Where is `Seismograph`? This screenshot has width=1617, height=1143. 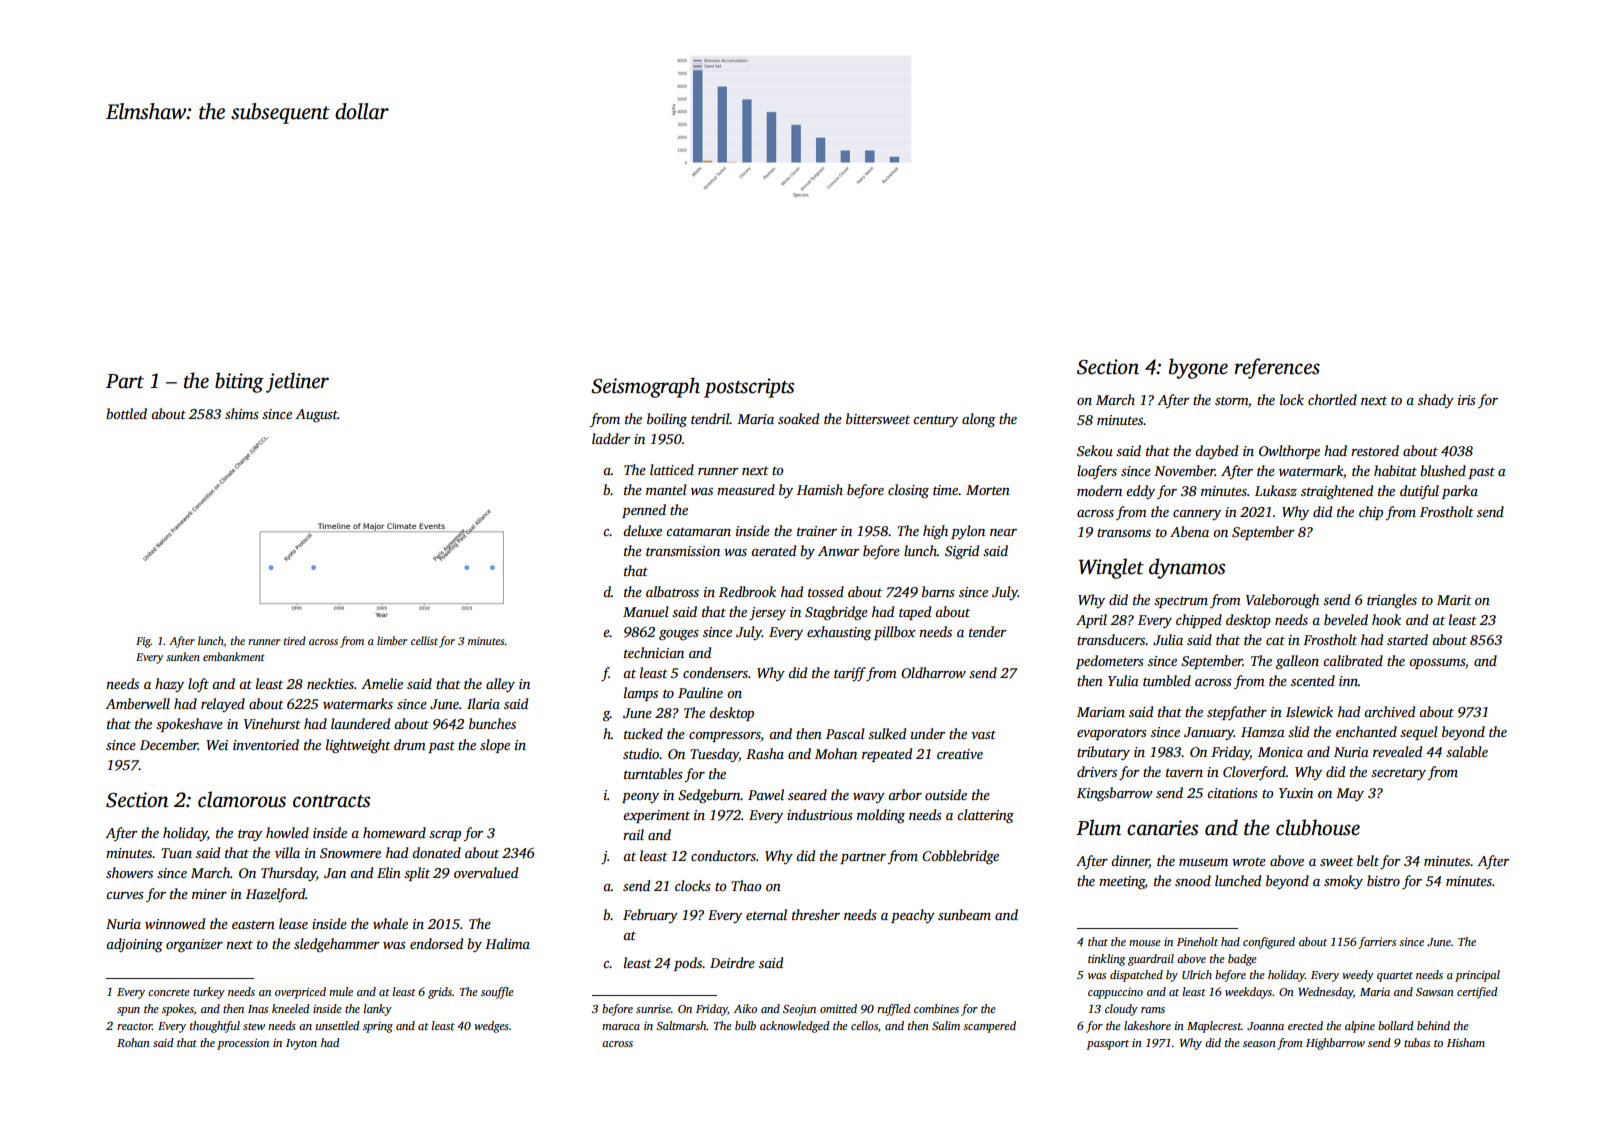 Seismograph is located at coordinates (645, 387).
